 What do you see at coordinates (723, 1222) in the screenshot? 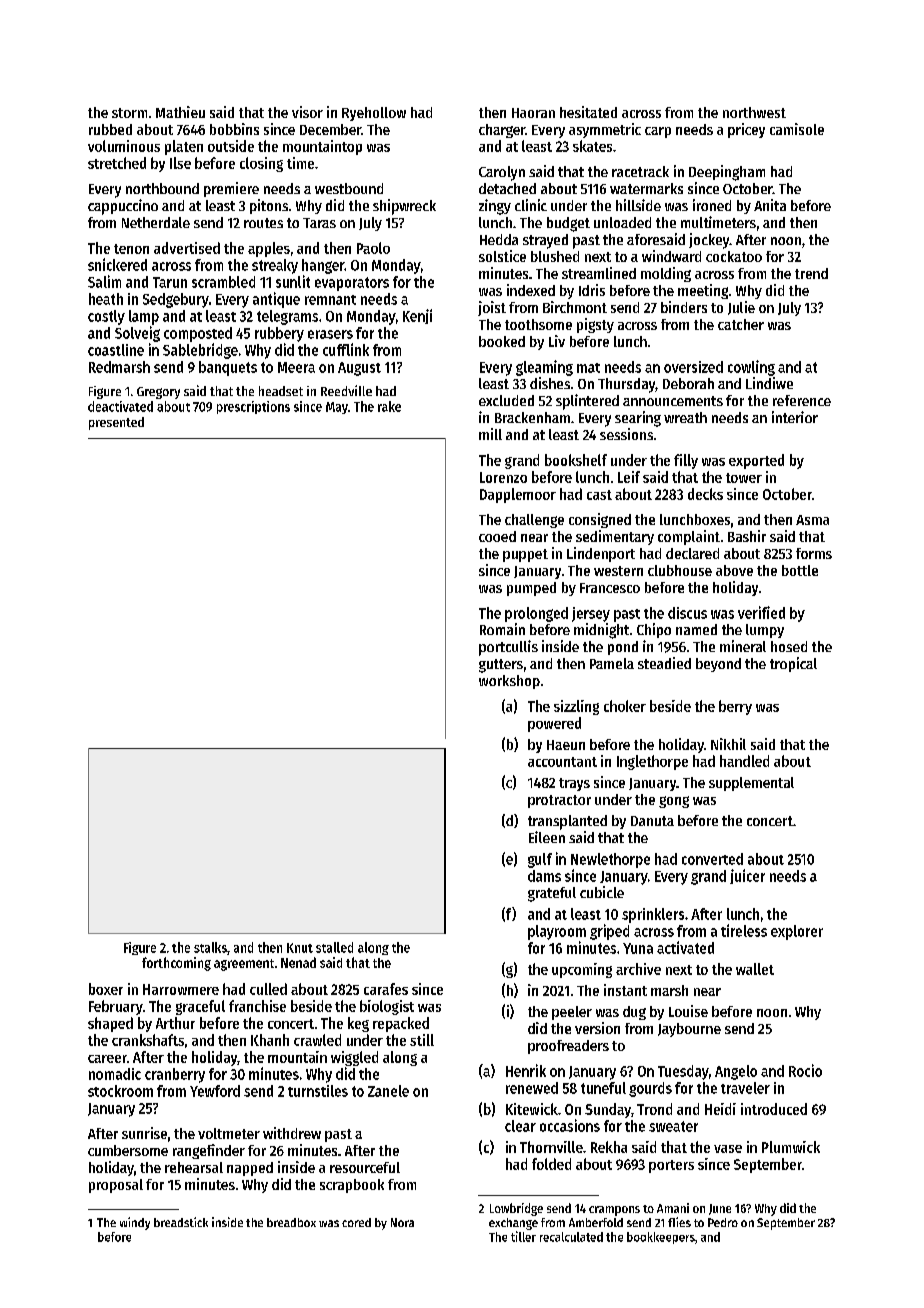
I see `Pedro` at bounding box center [723, 1222].
